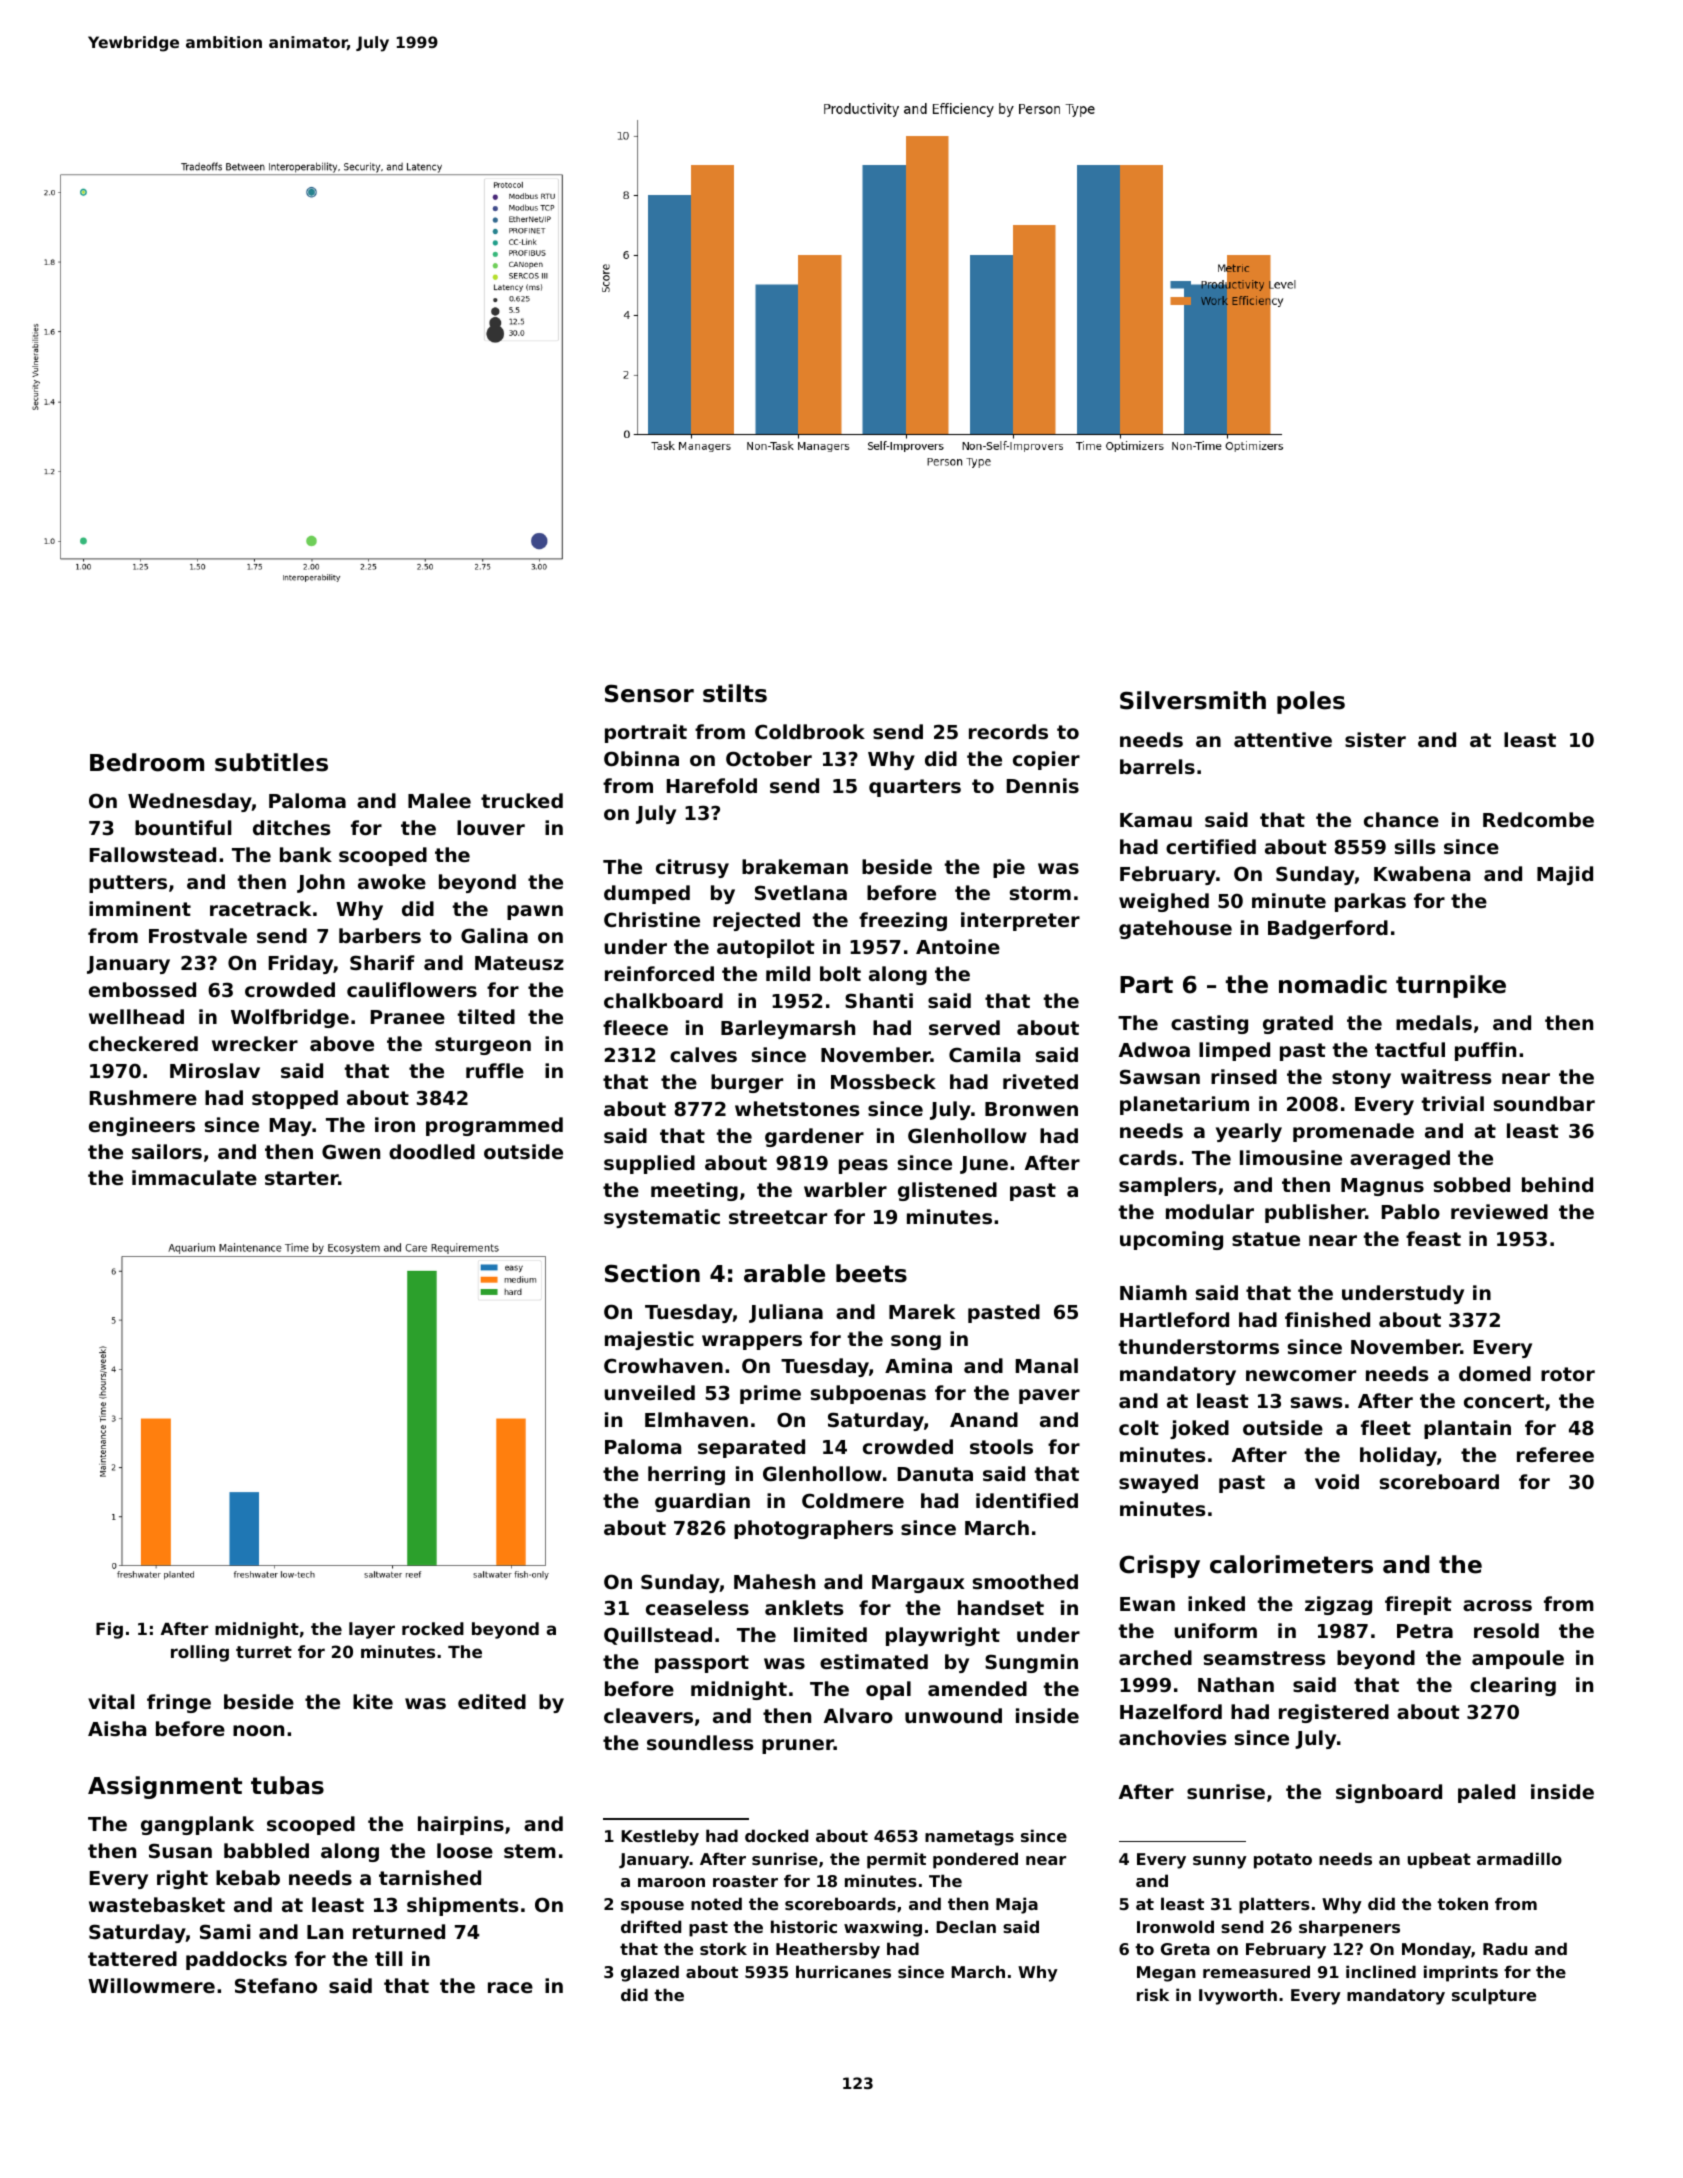 The image size is (1683, 2178). Describe the element at coordinates (276, 1986) in the document. I see `Stefano` at that location.
